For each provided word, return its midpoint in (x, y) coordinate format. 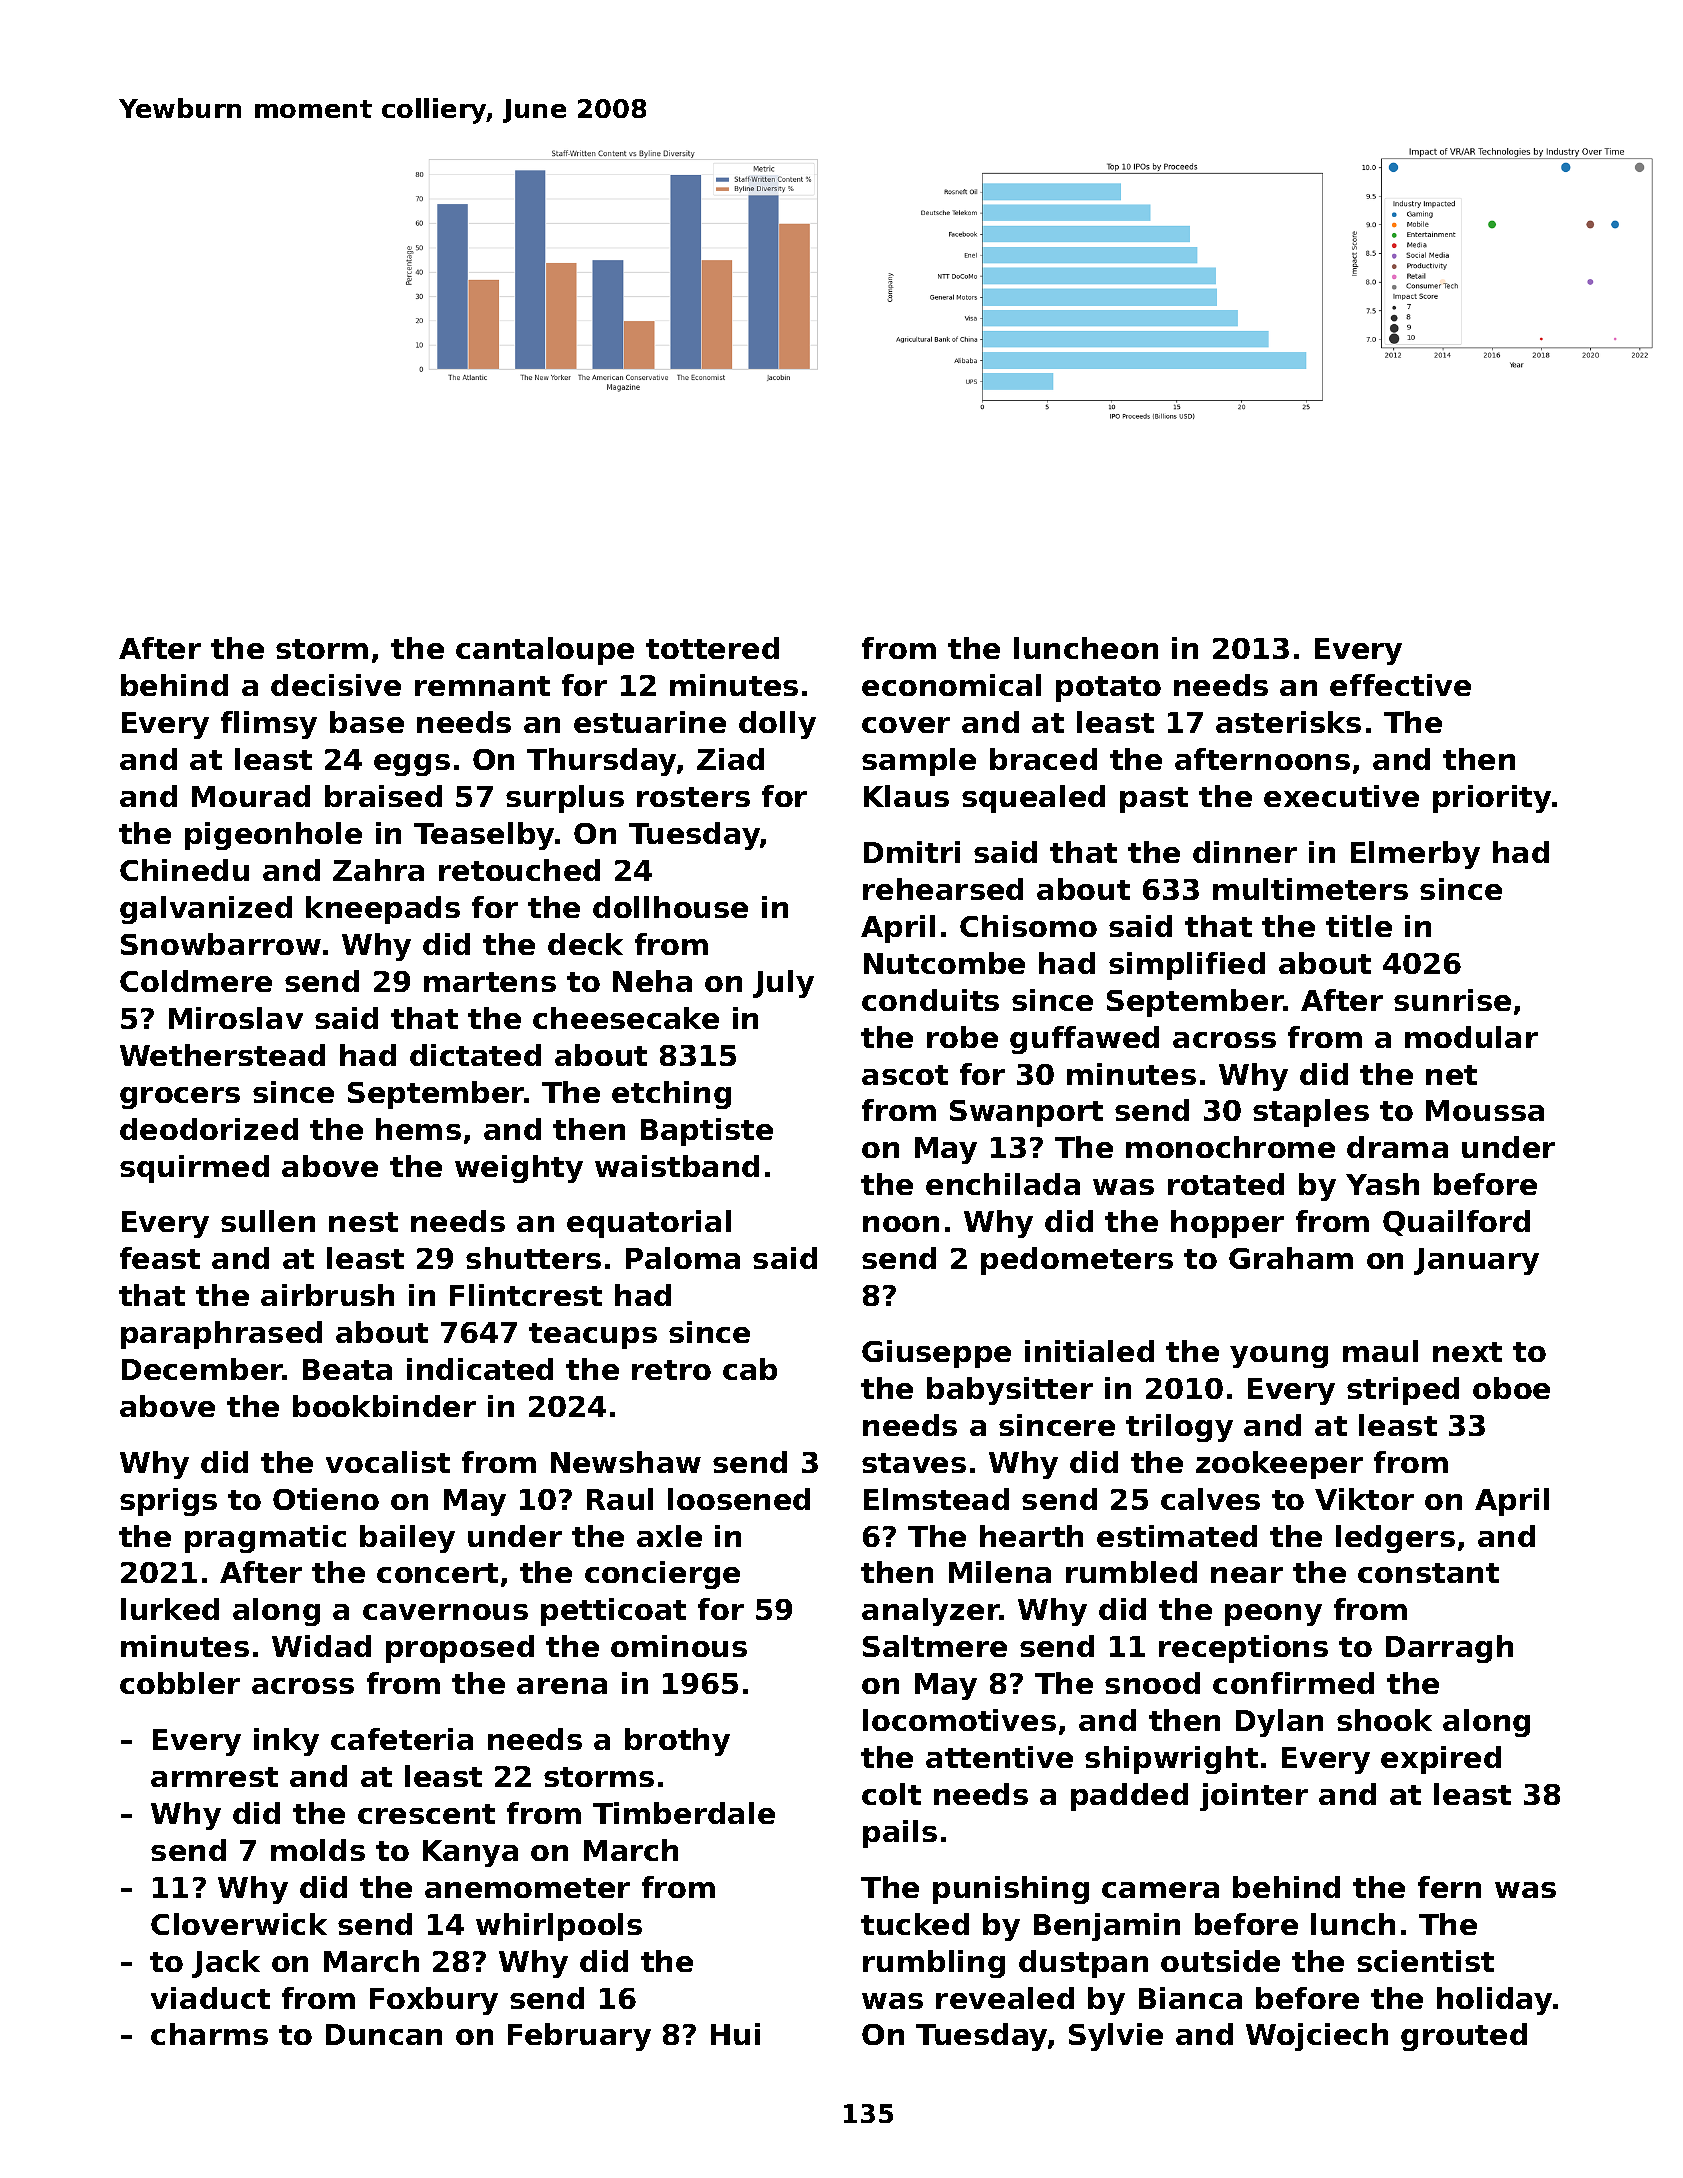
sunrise (1452, 1000)
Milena (1000, 1572)
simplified (1187, 966)
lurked (170, 1609)
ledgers (1395, 1539)
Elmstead (936, 1499)
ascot (905, 1075)
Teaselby (484, 836)
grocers (180, 1098)
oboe (1511, 1388)
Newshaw (626, 1462)
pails (900, 1834)
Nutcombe (944, 963)
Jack (226, 1964)
